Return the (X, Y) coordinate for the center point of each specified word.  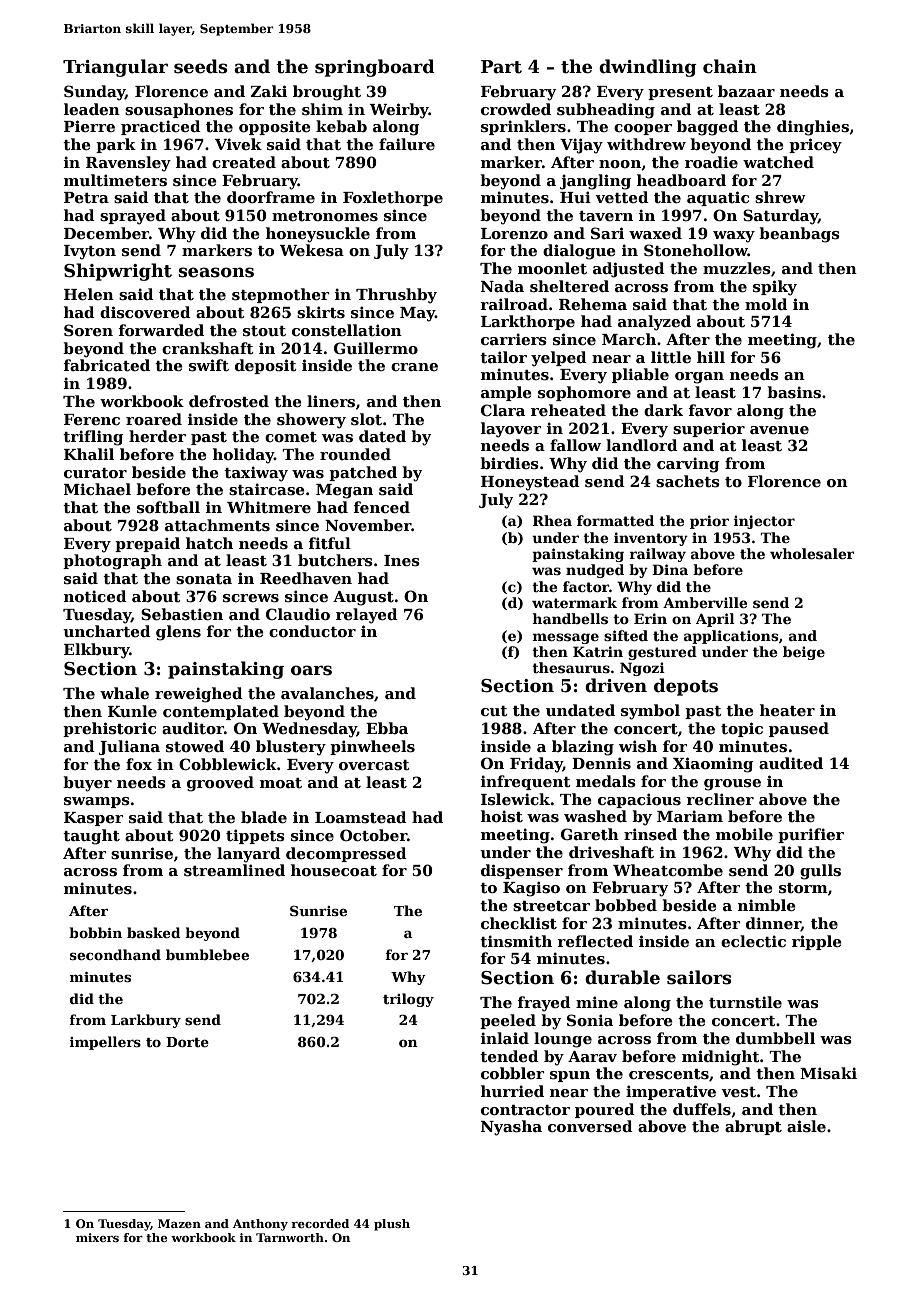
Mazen (179, 1223)
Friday (536, 765)
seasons (216, 272)
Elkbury (97, 651)
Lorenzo (514, 233)
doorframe (271, 197)
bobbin (95, 932)
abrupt (753, 1127)
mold (766, 304)
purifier (811, 835)
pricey (815, 146)
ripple (817, 942)
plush (392, 1225)
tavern (606, 216)
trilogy (408, 1000)
